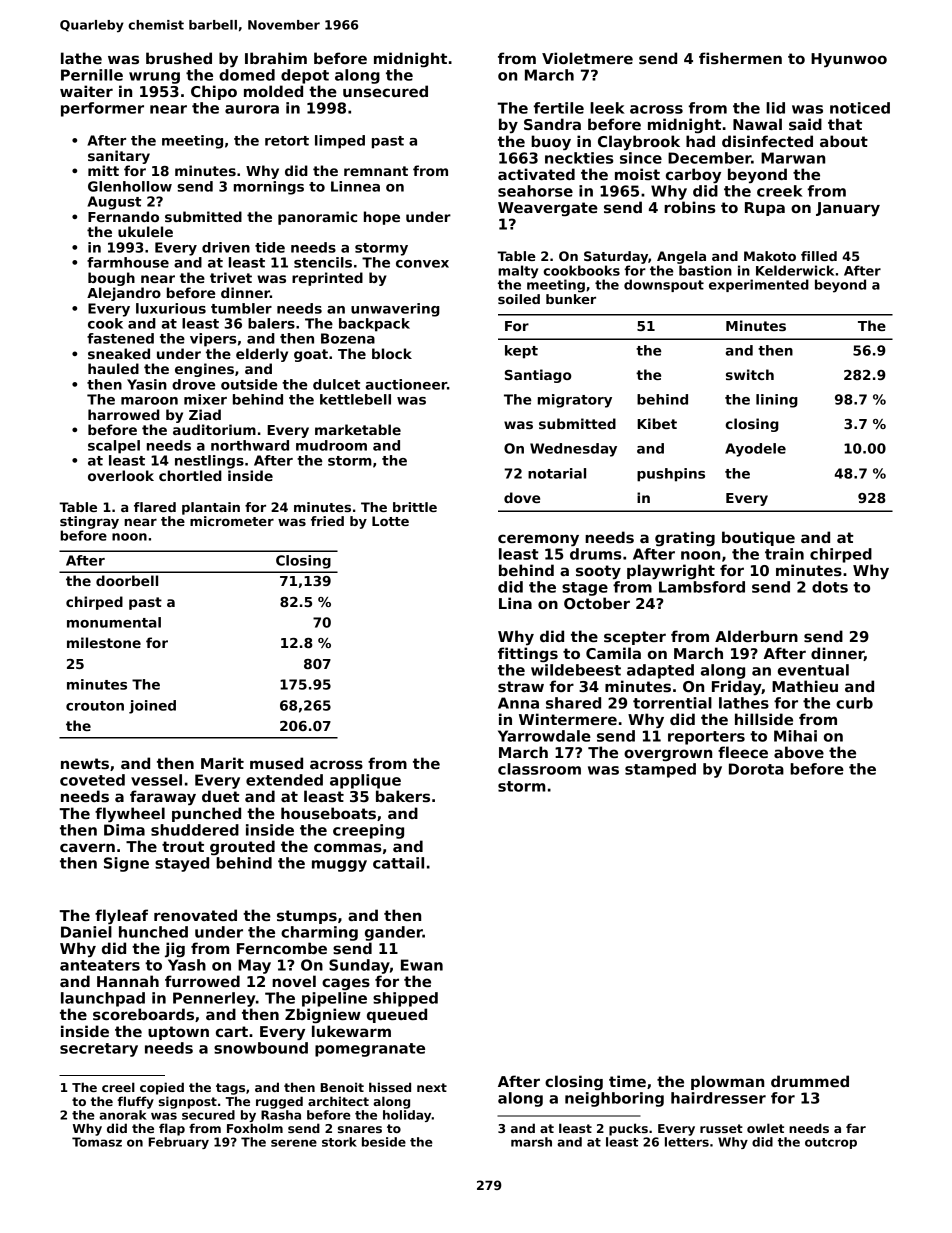 This screenshot has width=952, height=1233. I want to click on Hyunwoo, so click(849, 60).
